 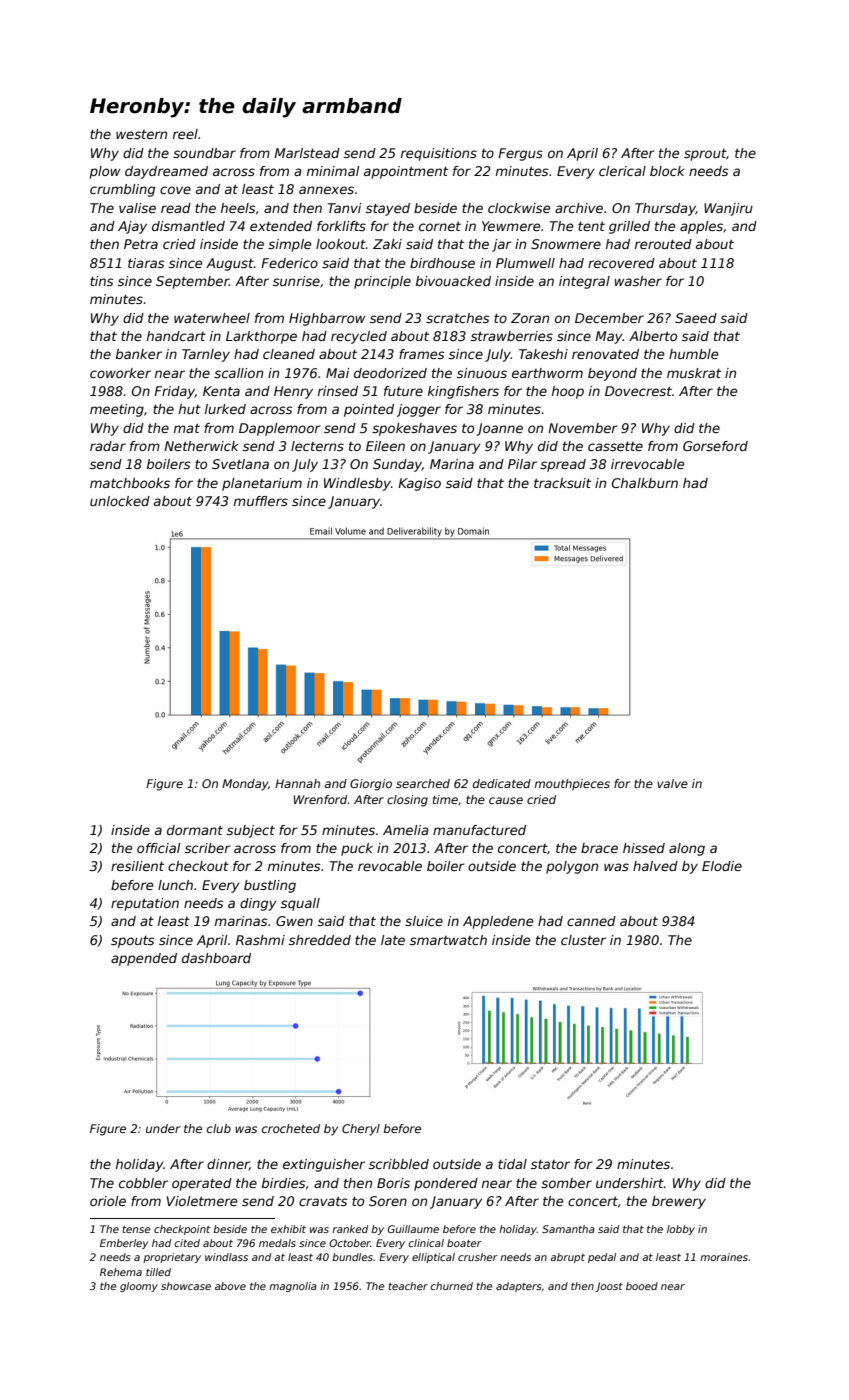 What do you see at coordinates (230, 1286) in the page?
I see `above` at bounding box center [230, 1286].
